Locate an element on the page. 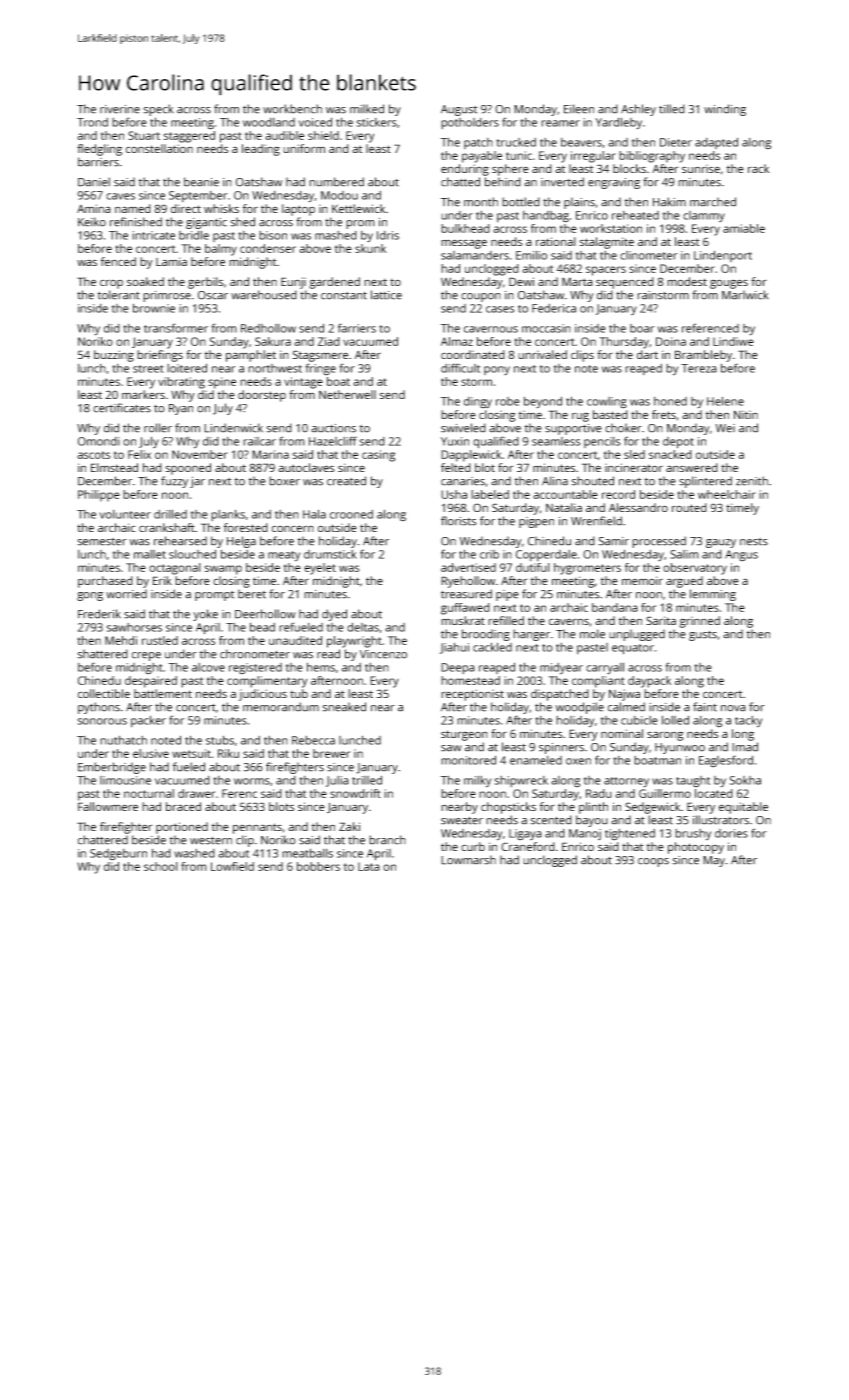  rustled is located at coordinates (160, 640).
